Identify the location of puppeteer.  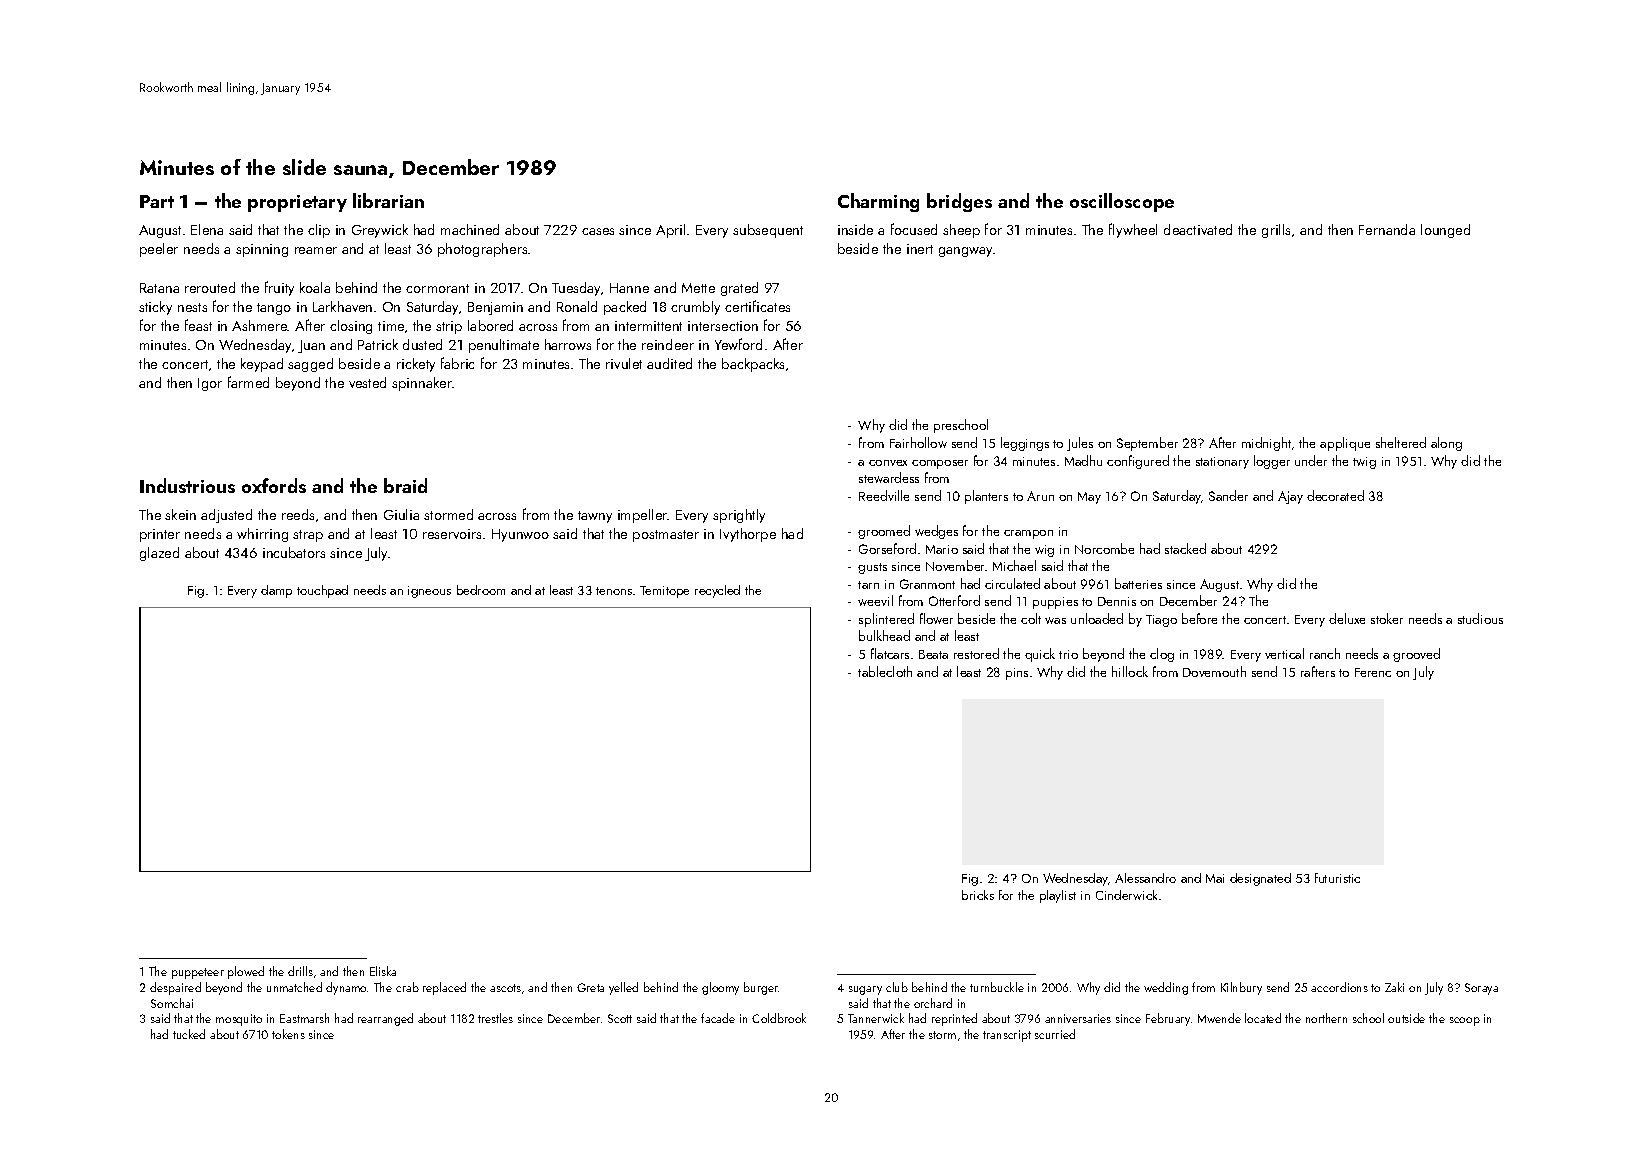
(198, 973).
